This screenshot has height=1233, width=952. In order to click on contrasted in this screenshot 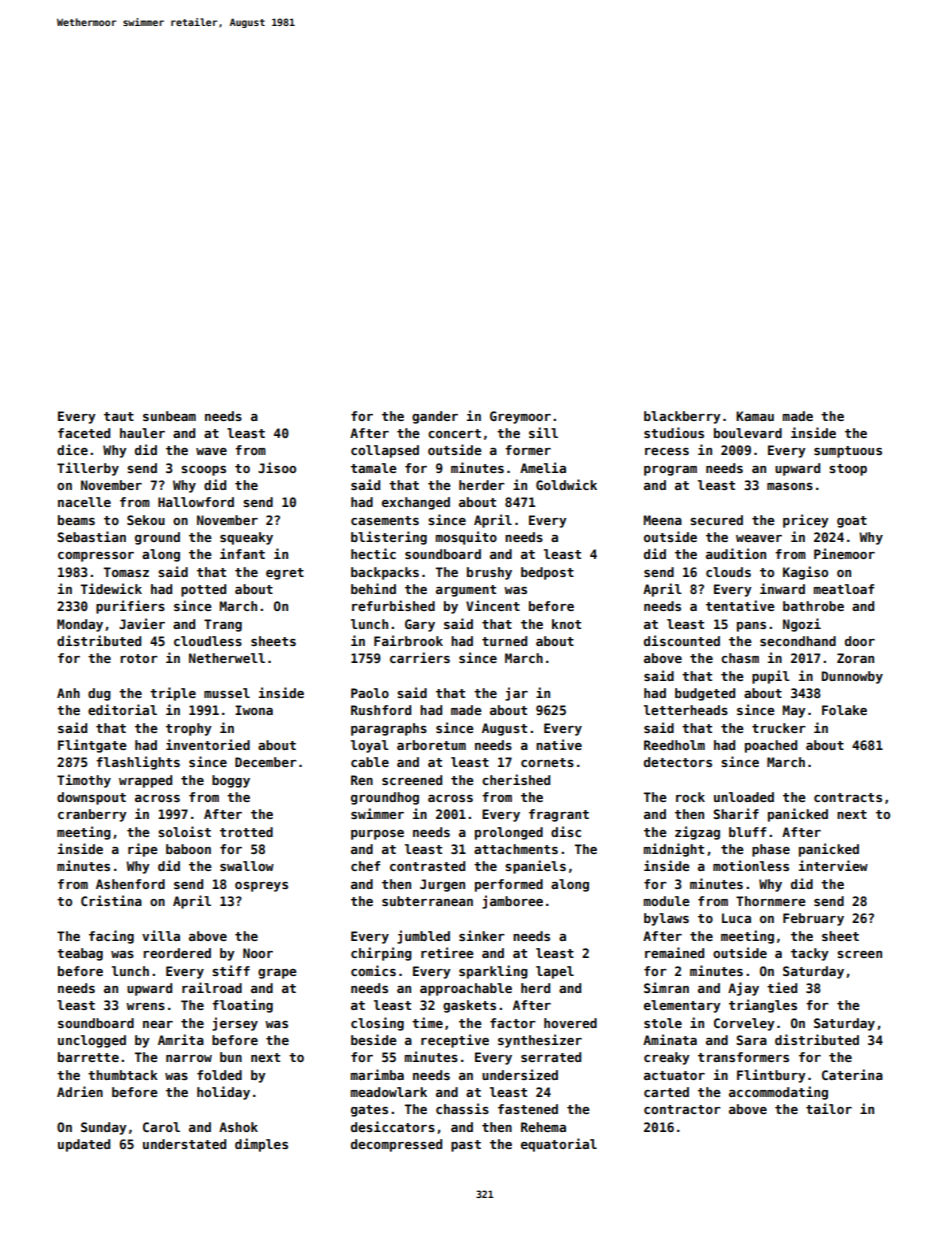, I will do `click(427, 866)`.
